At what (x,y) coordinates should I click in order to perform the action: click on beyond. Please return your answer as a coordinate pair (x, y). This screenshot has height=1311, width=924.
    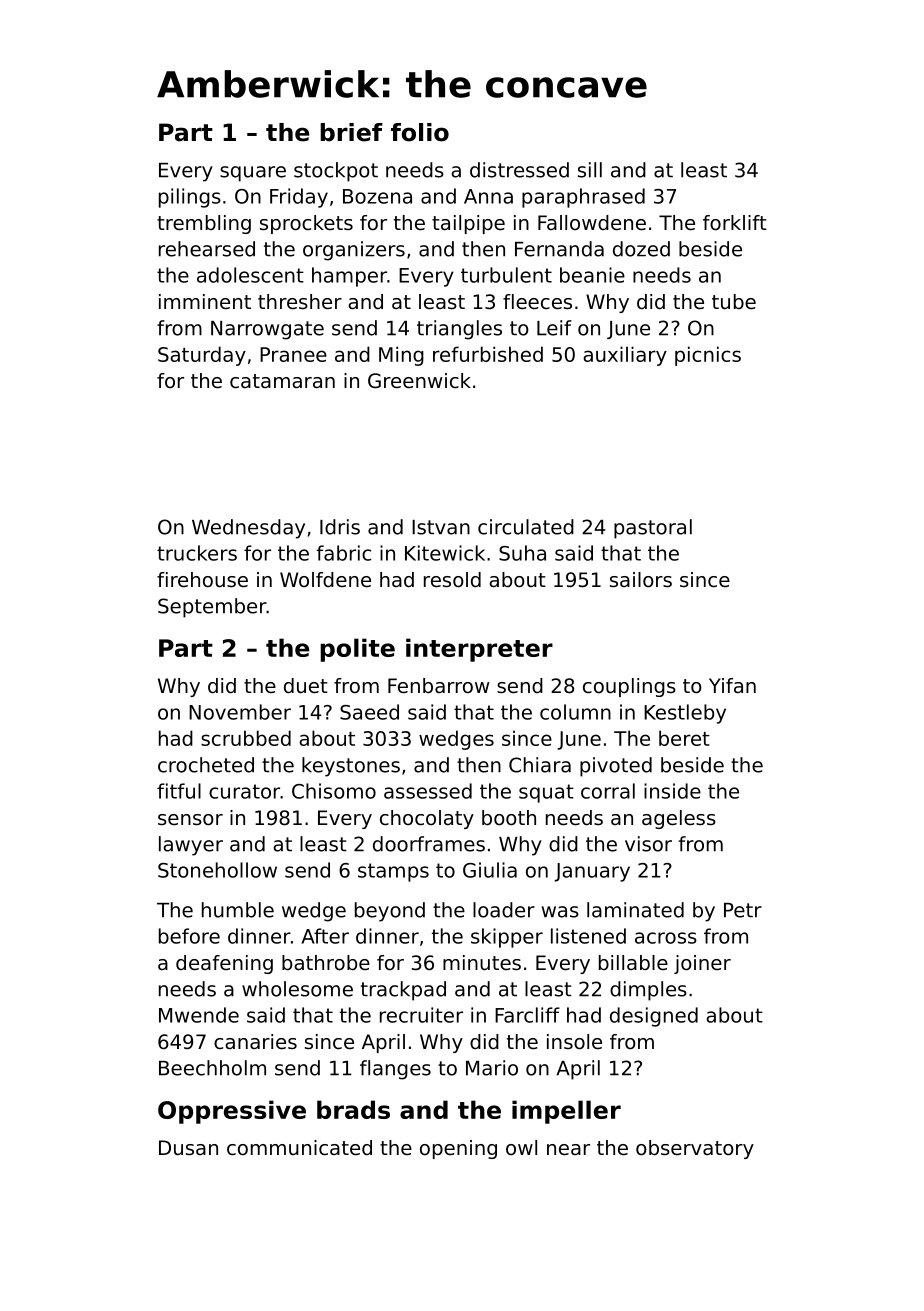
    Looking at the image, I should click on (390, 912).
